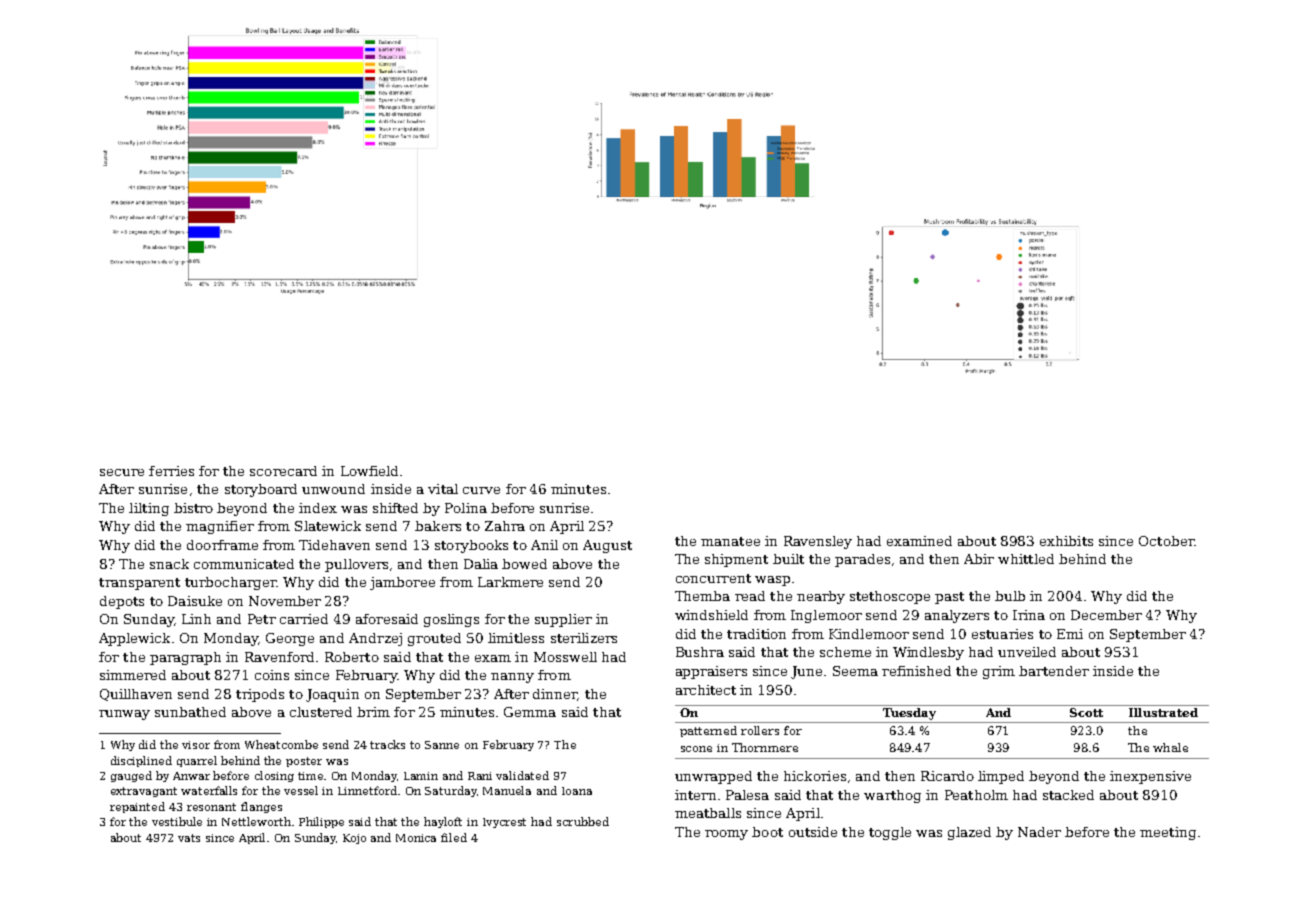 Image resolution: width=1308 pixels, height=924 pixels. I want to click on exhibits, so click(1066, 541).
